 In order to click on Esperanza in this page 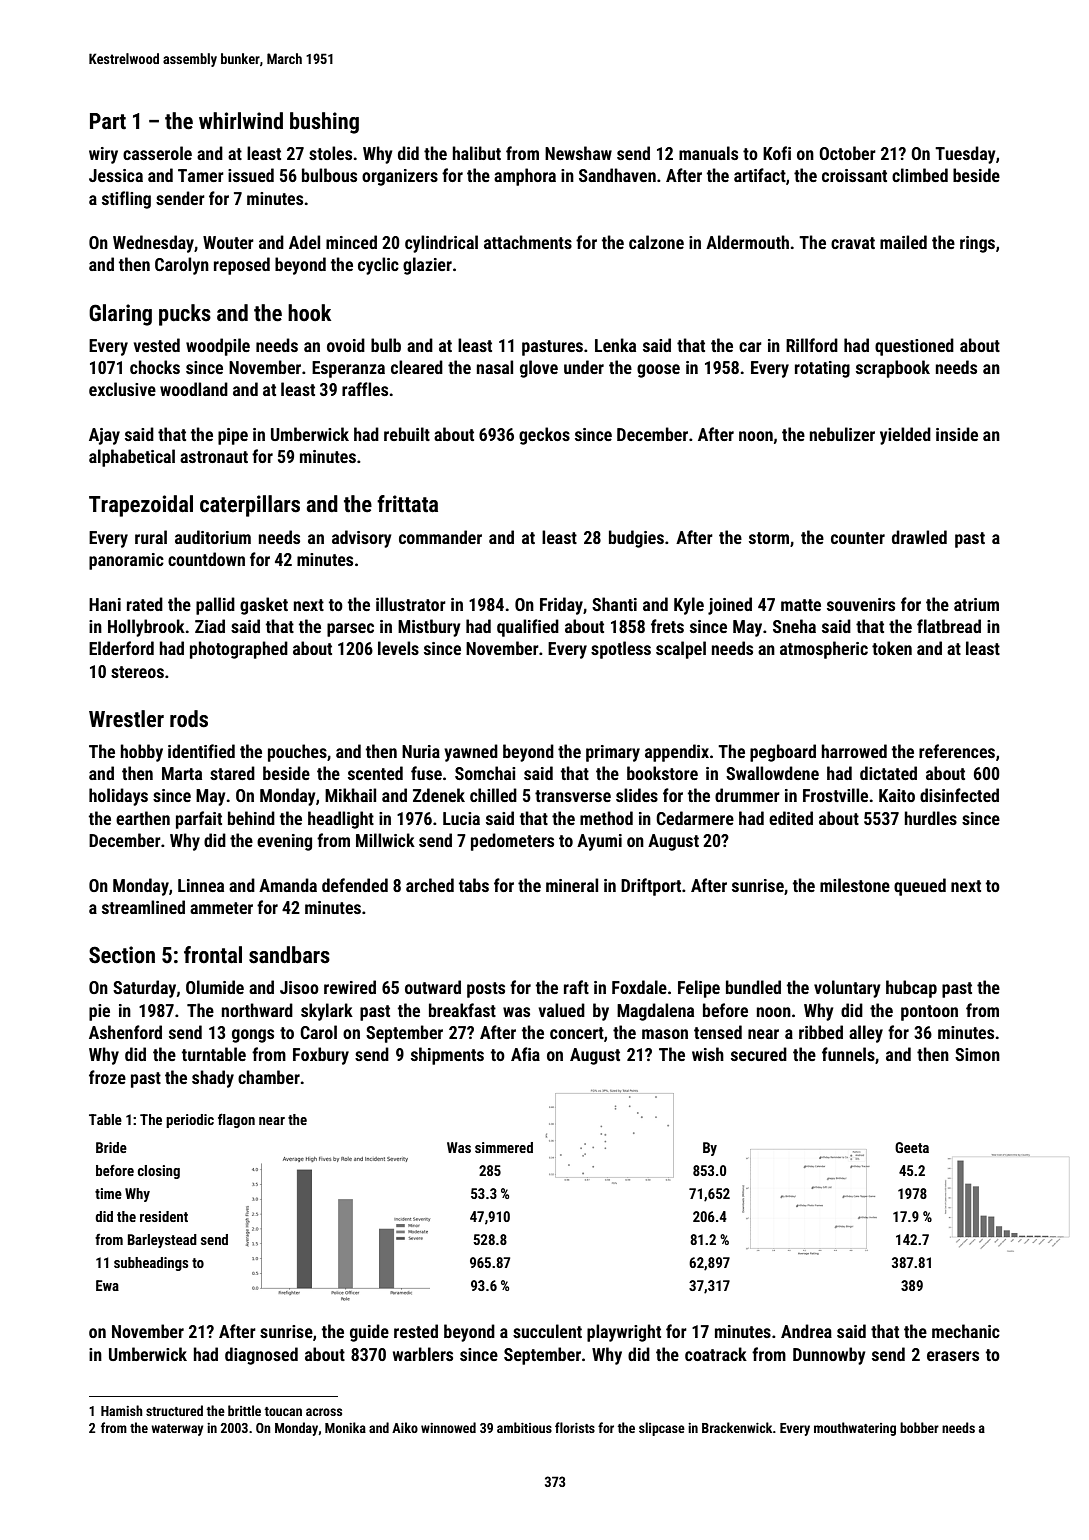, I will do `click(348, 369)`.
